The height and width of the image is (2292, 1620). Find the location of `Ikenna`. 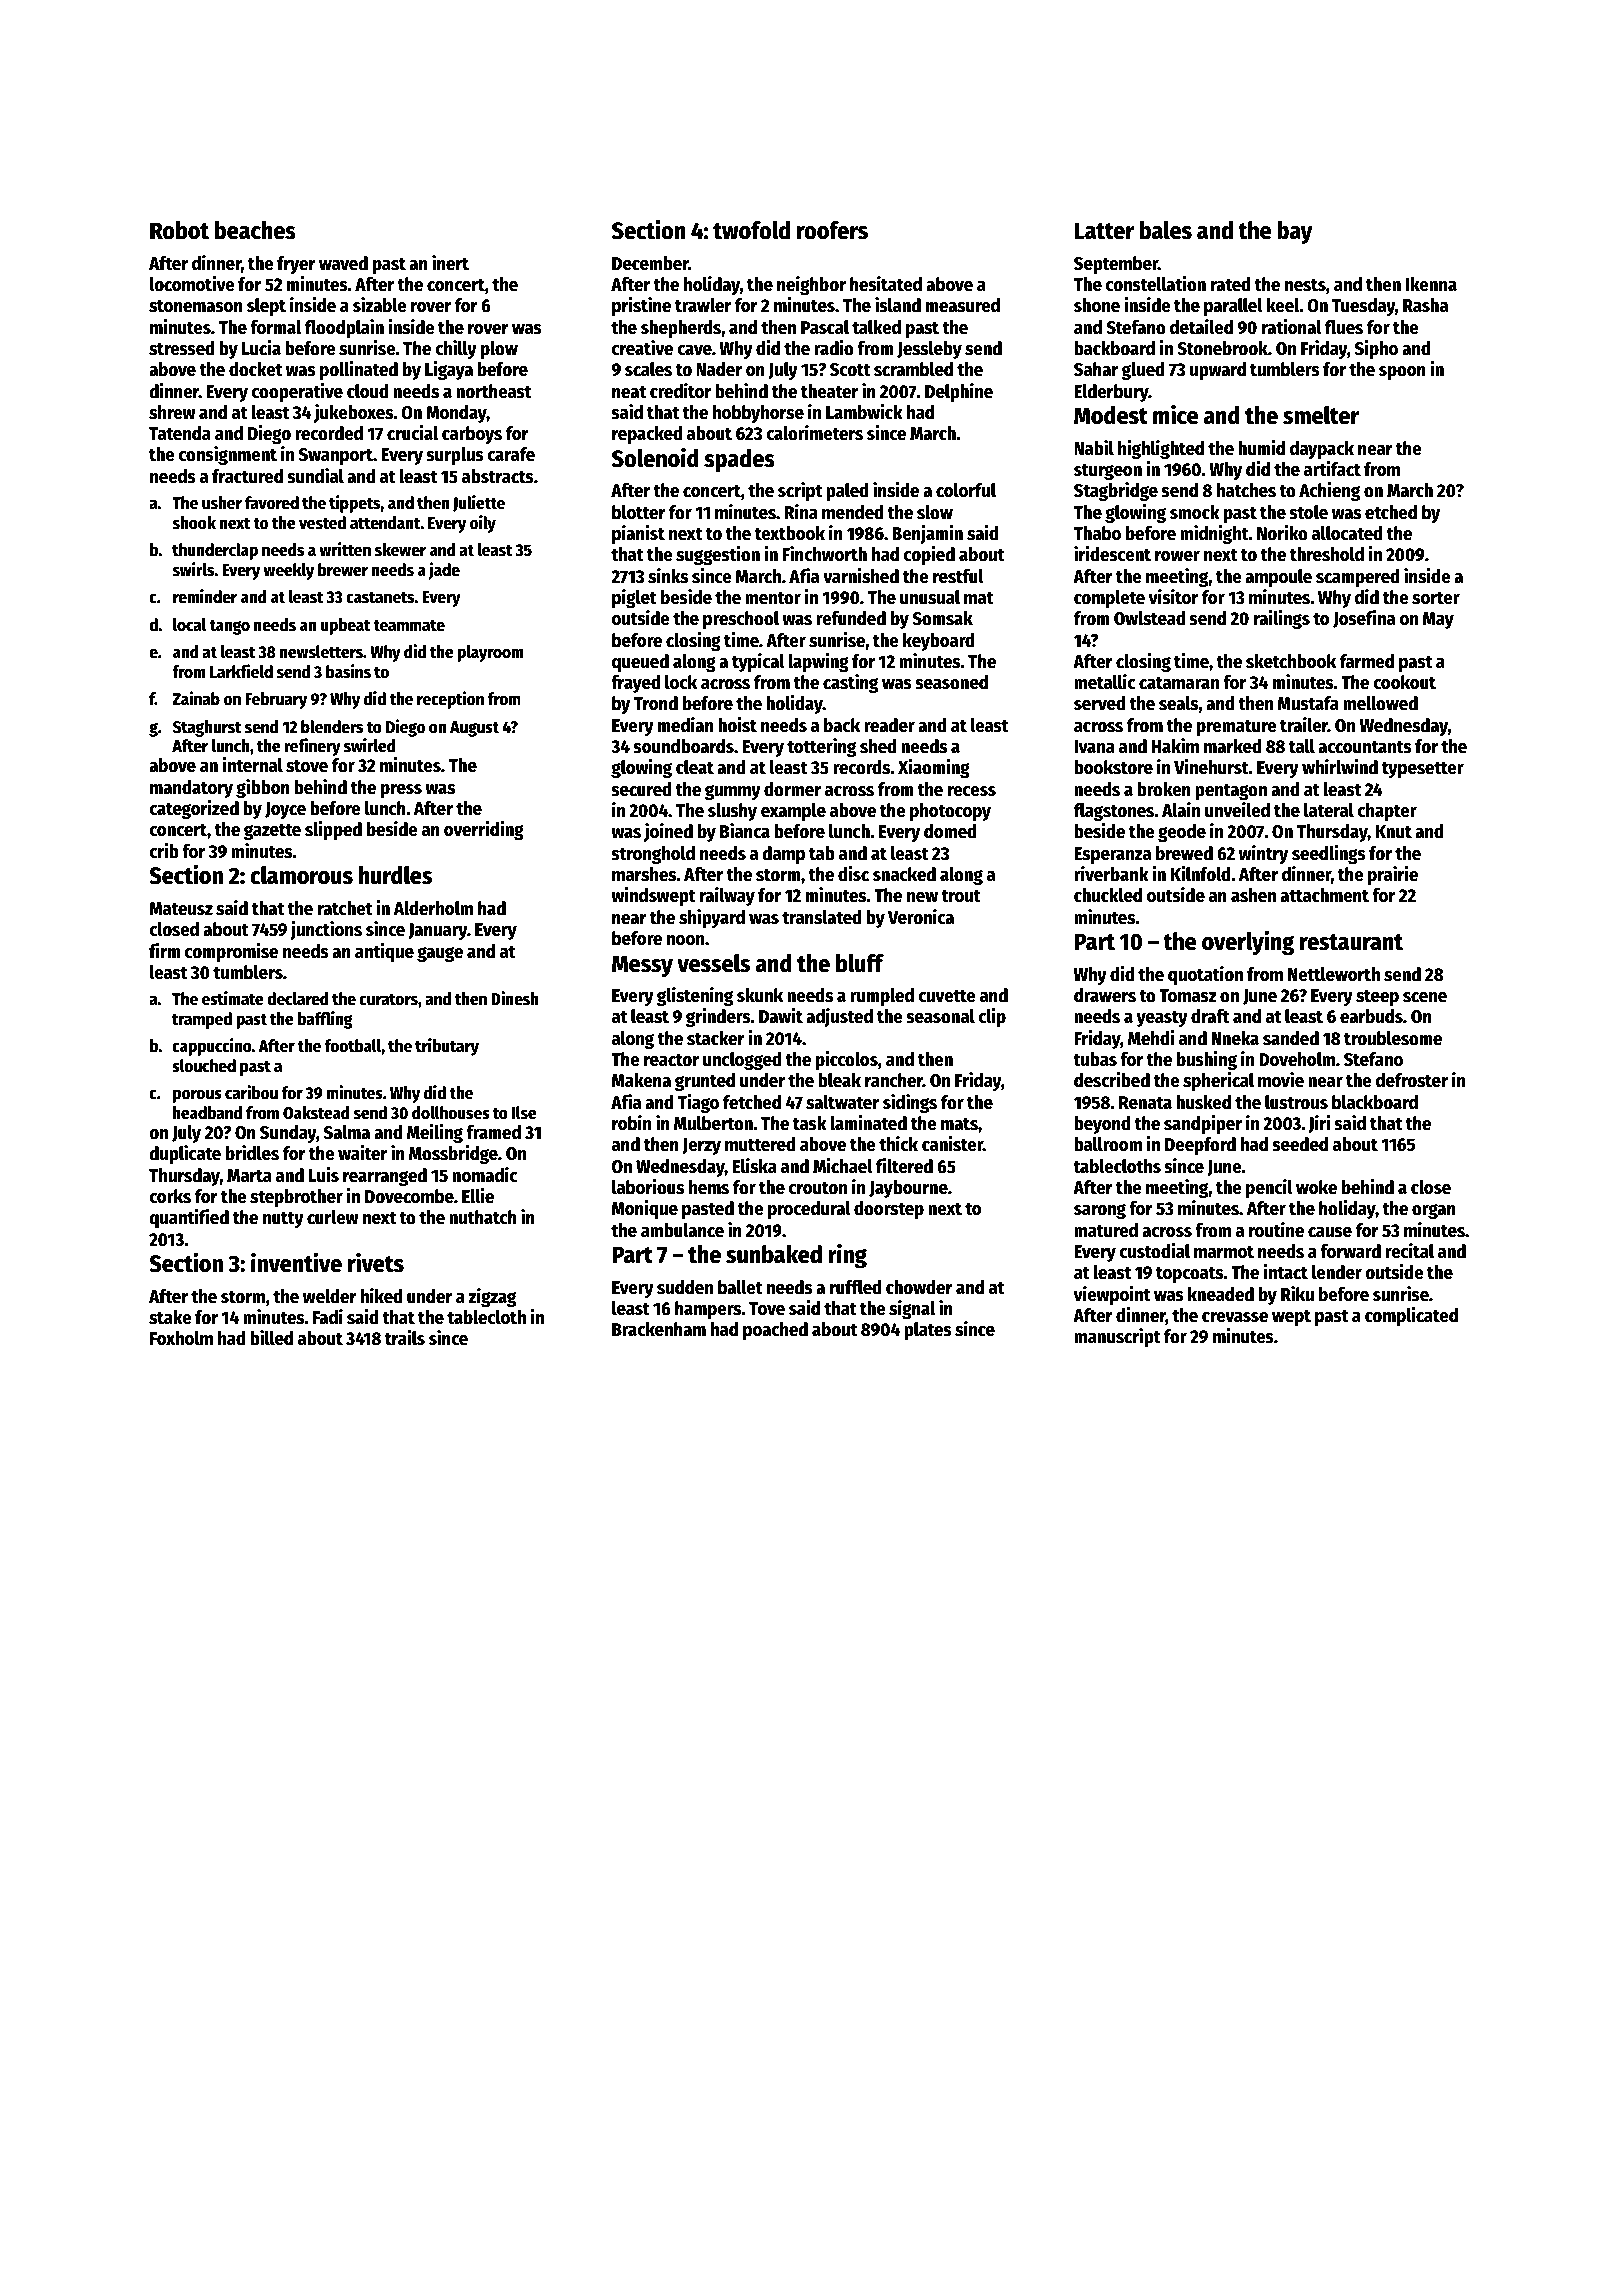

Ikenna is located at coordinates (1431, 284).
